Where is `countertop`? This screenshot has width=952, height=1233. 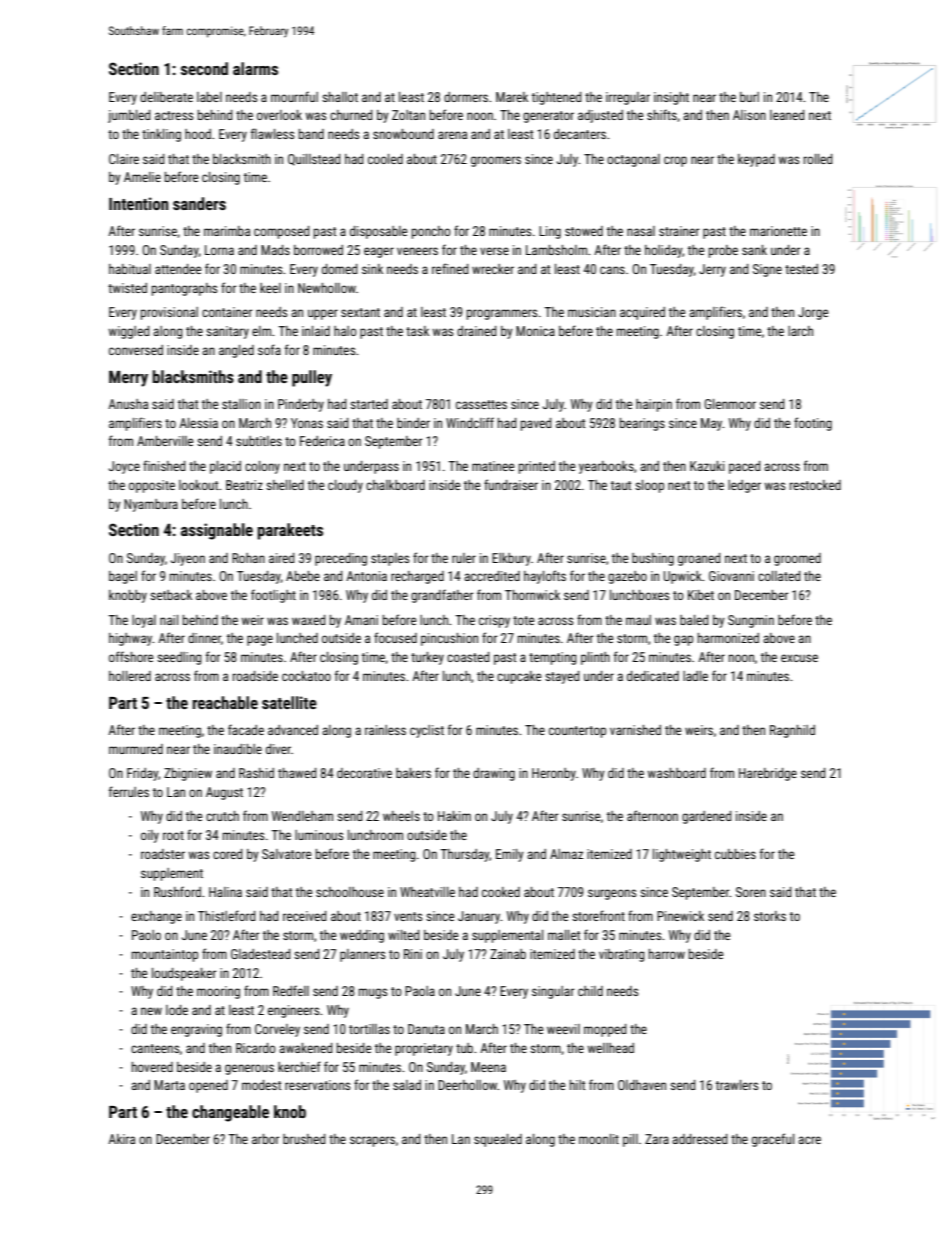 countertop is located at coordinates (577, 732).
